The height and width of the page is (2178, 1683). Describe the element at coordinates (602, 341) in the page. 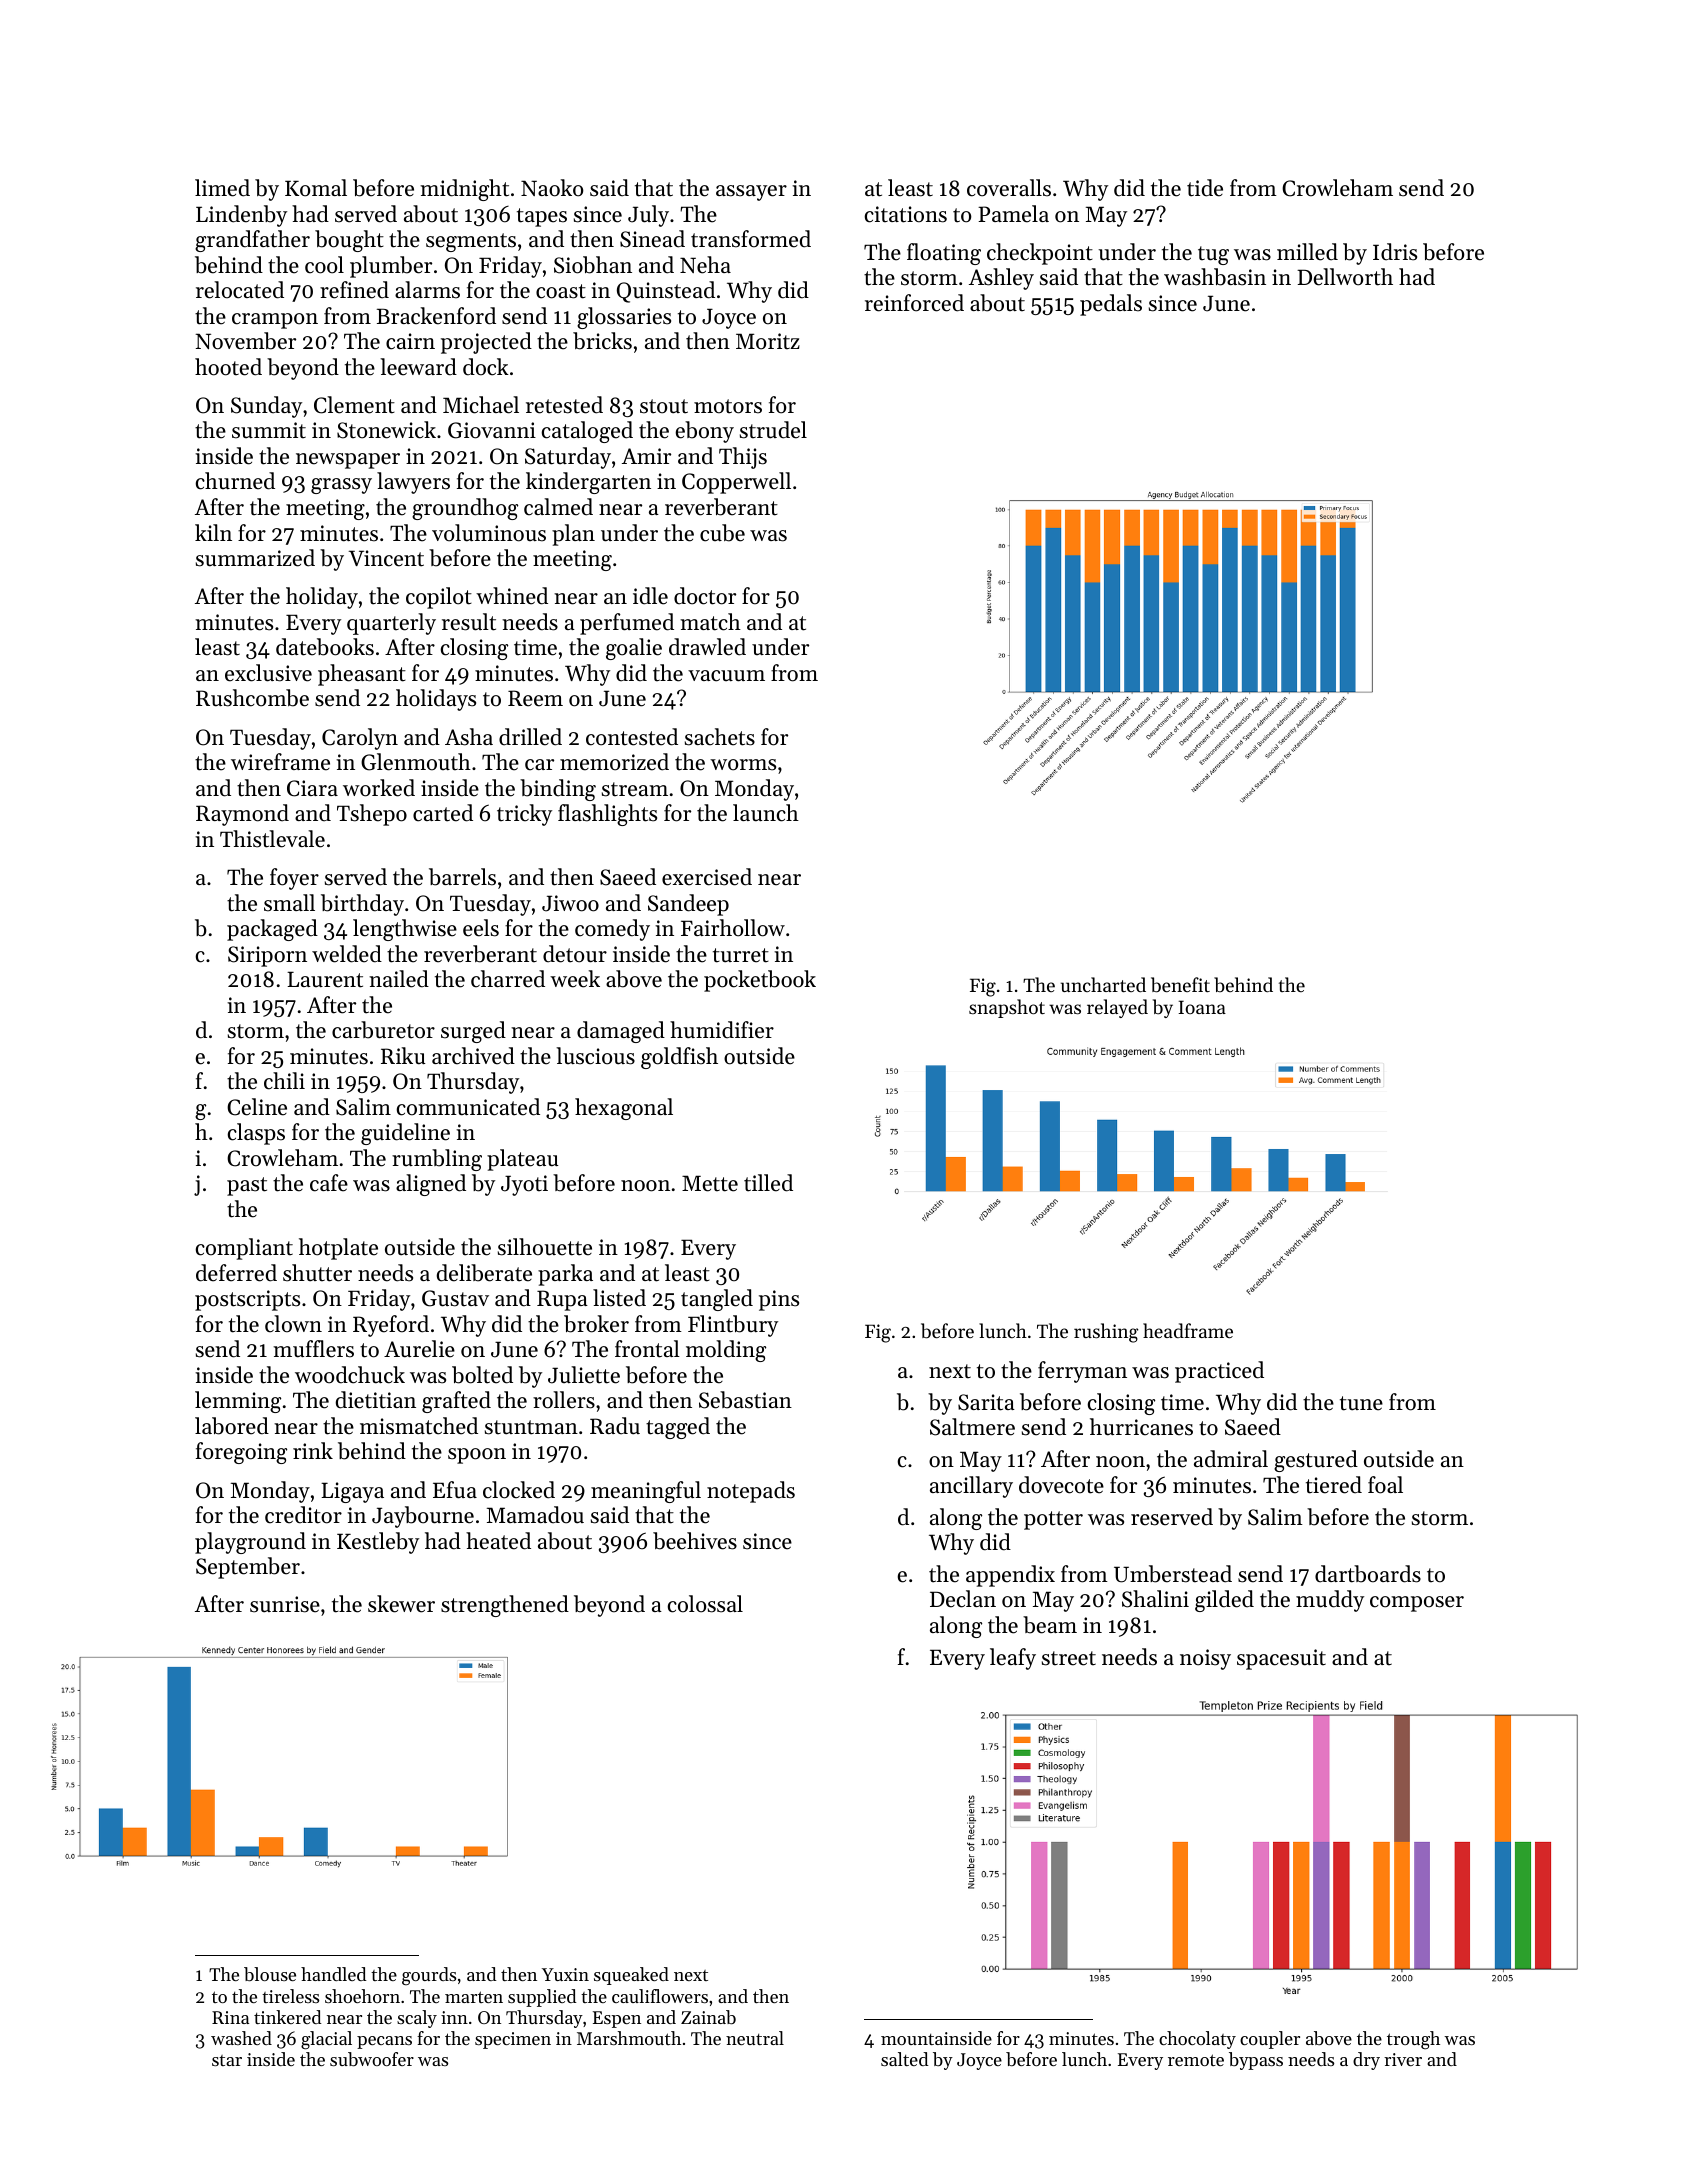

I see `bricks` at that location.
